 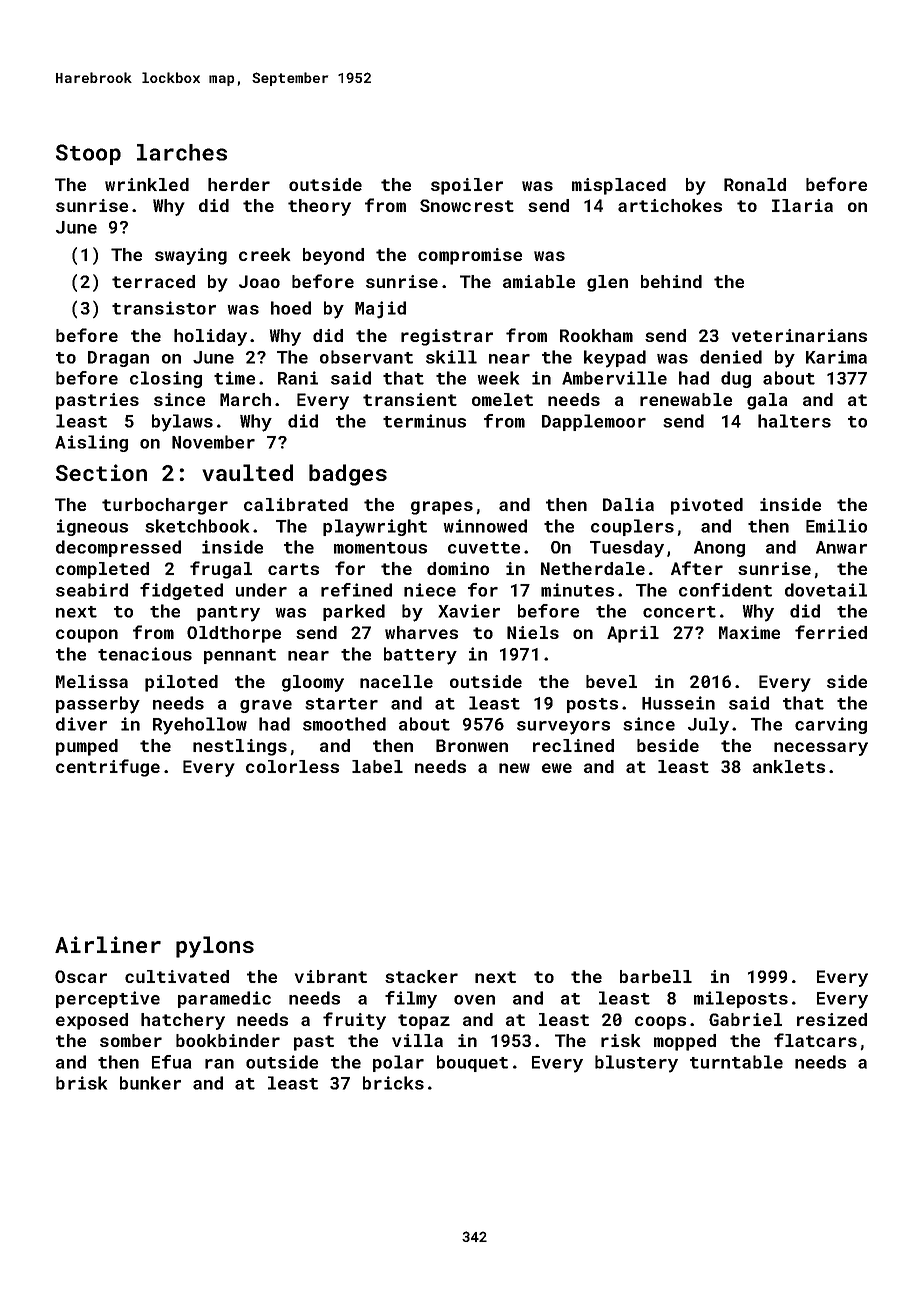 What do you see at coordinates (679, 612) in the screenshot?
I see `concert` at bounding box center [679, 612].
